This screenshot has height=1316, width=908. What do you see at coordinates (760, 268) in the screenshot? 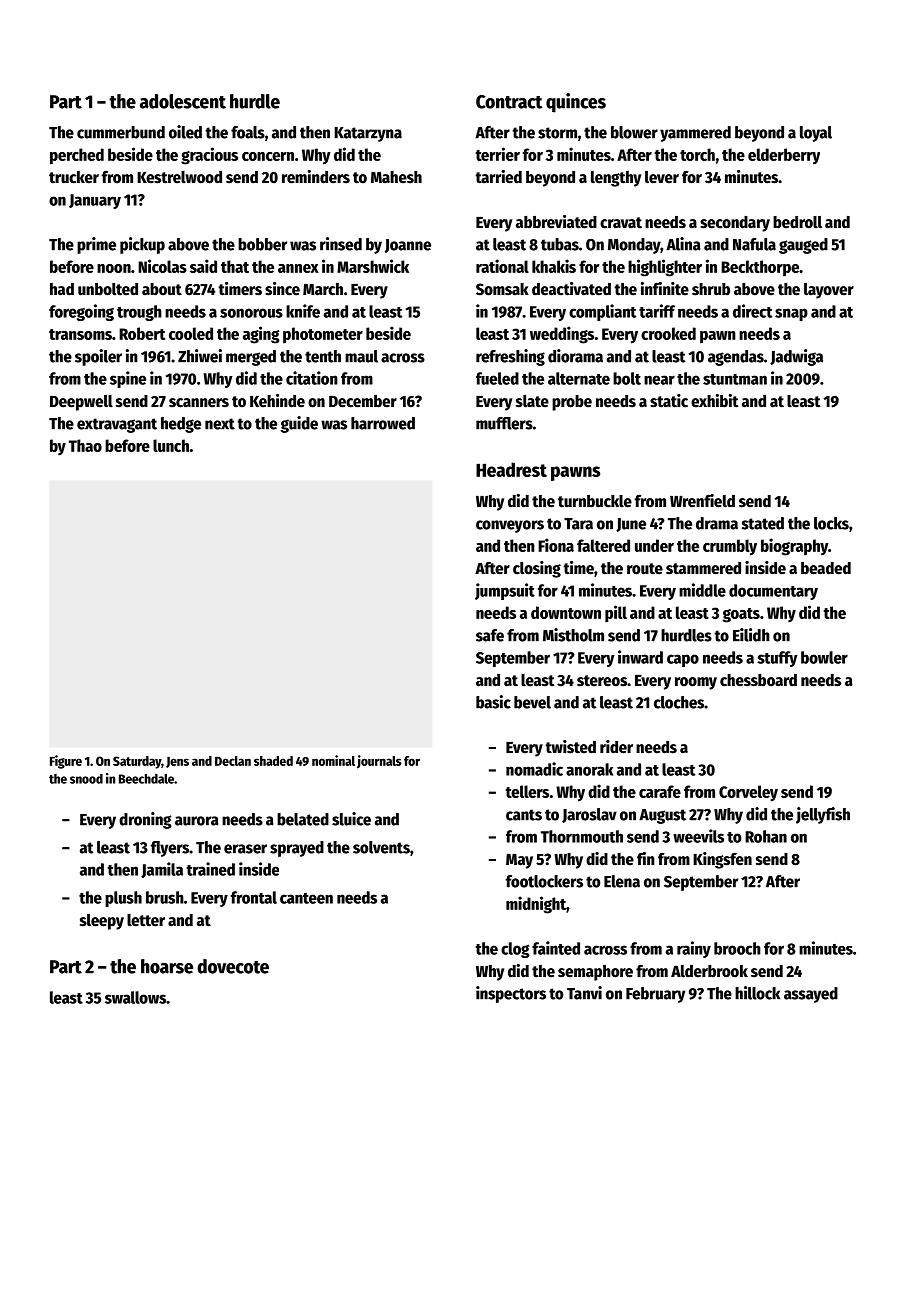
I see `Beckthorpe` at bounding box center [760, 268].
